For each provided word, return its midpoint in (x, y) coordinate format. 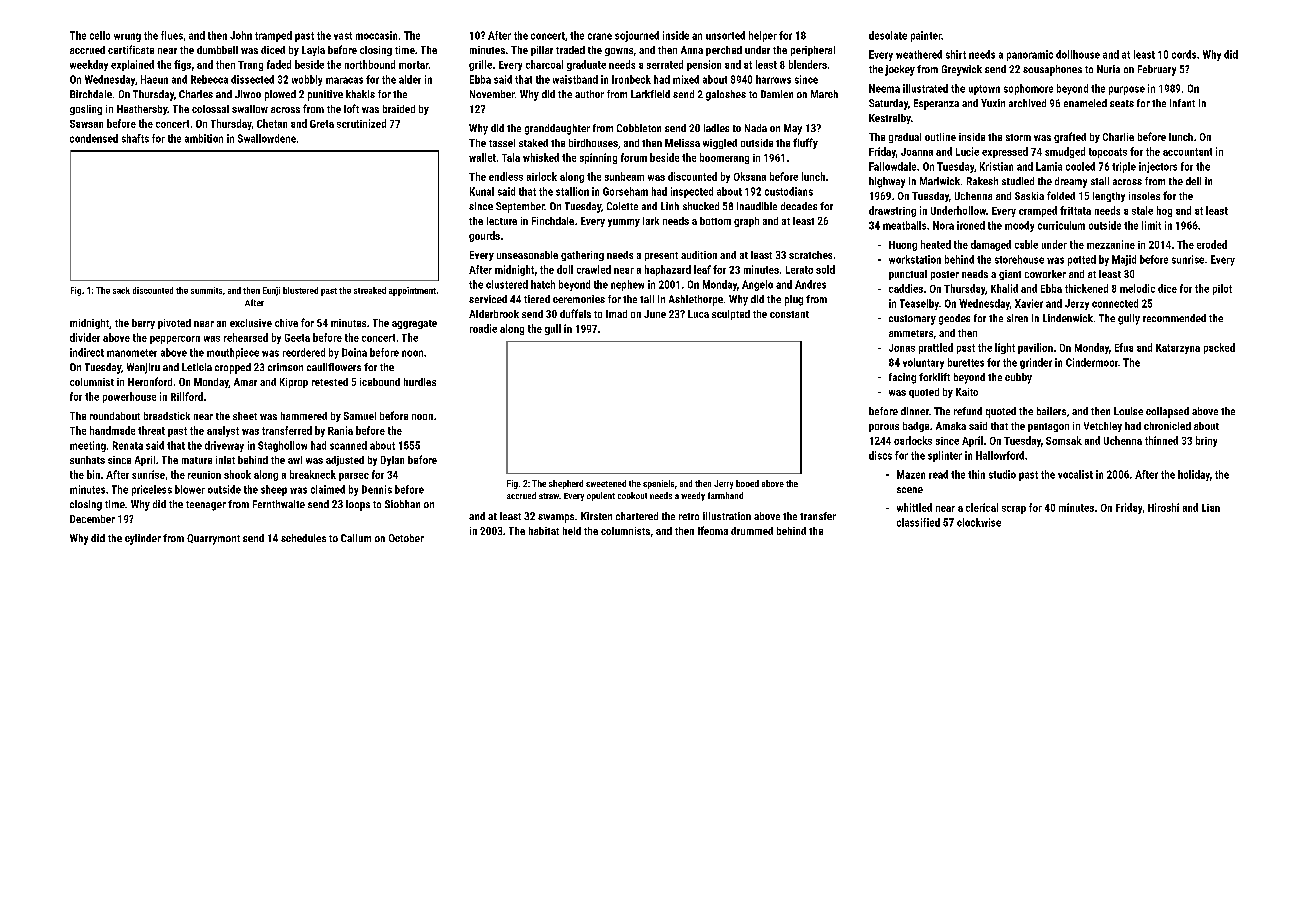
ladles (716, 128)
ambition (204, 138)
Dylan (392, 461)
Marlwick (940, 181)
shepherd (566, 484)
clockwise (979, 522)
